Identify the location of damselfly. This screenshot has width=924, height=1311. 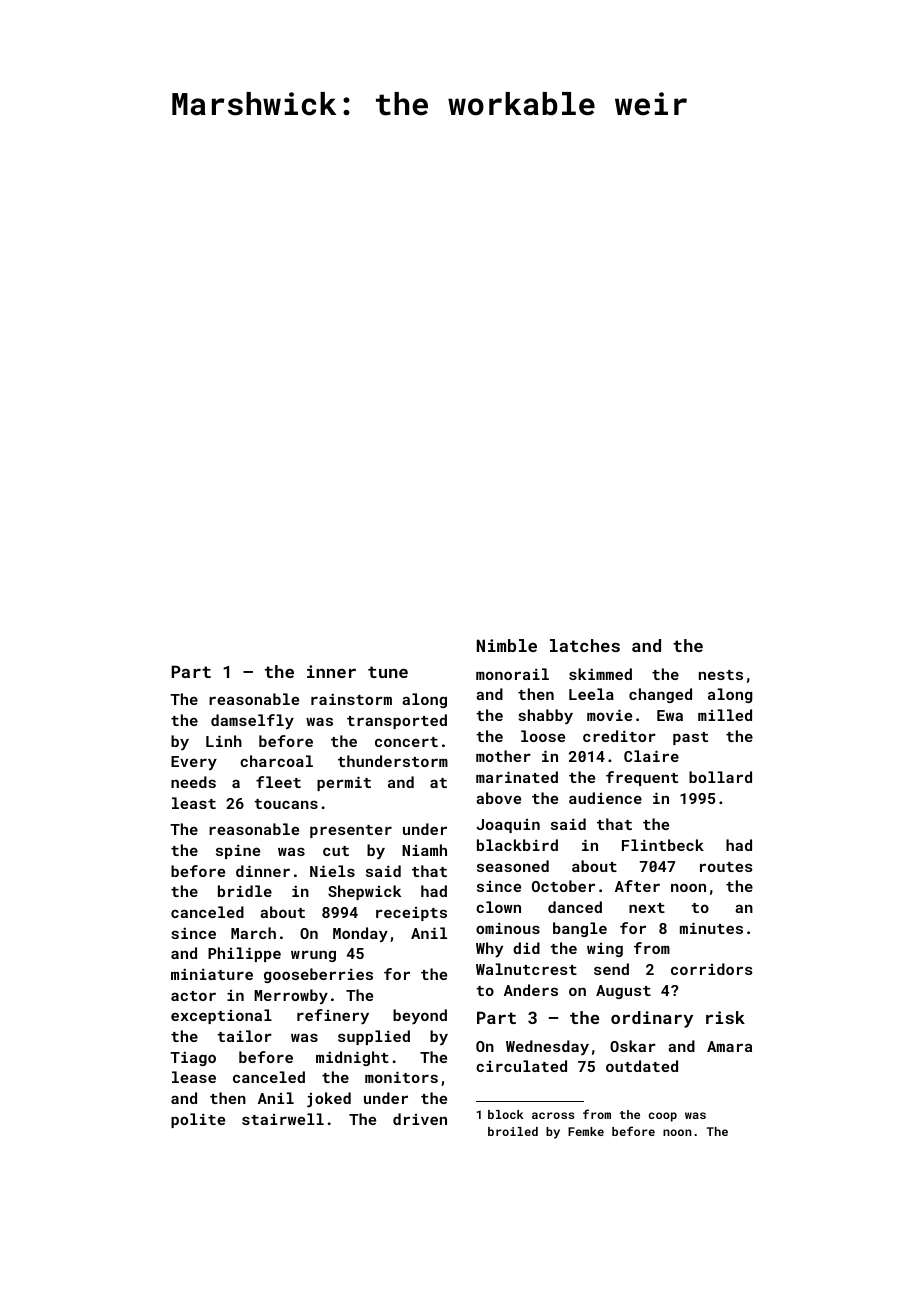
(252, 722).
